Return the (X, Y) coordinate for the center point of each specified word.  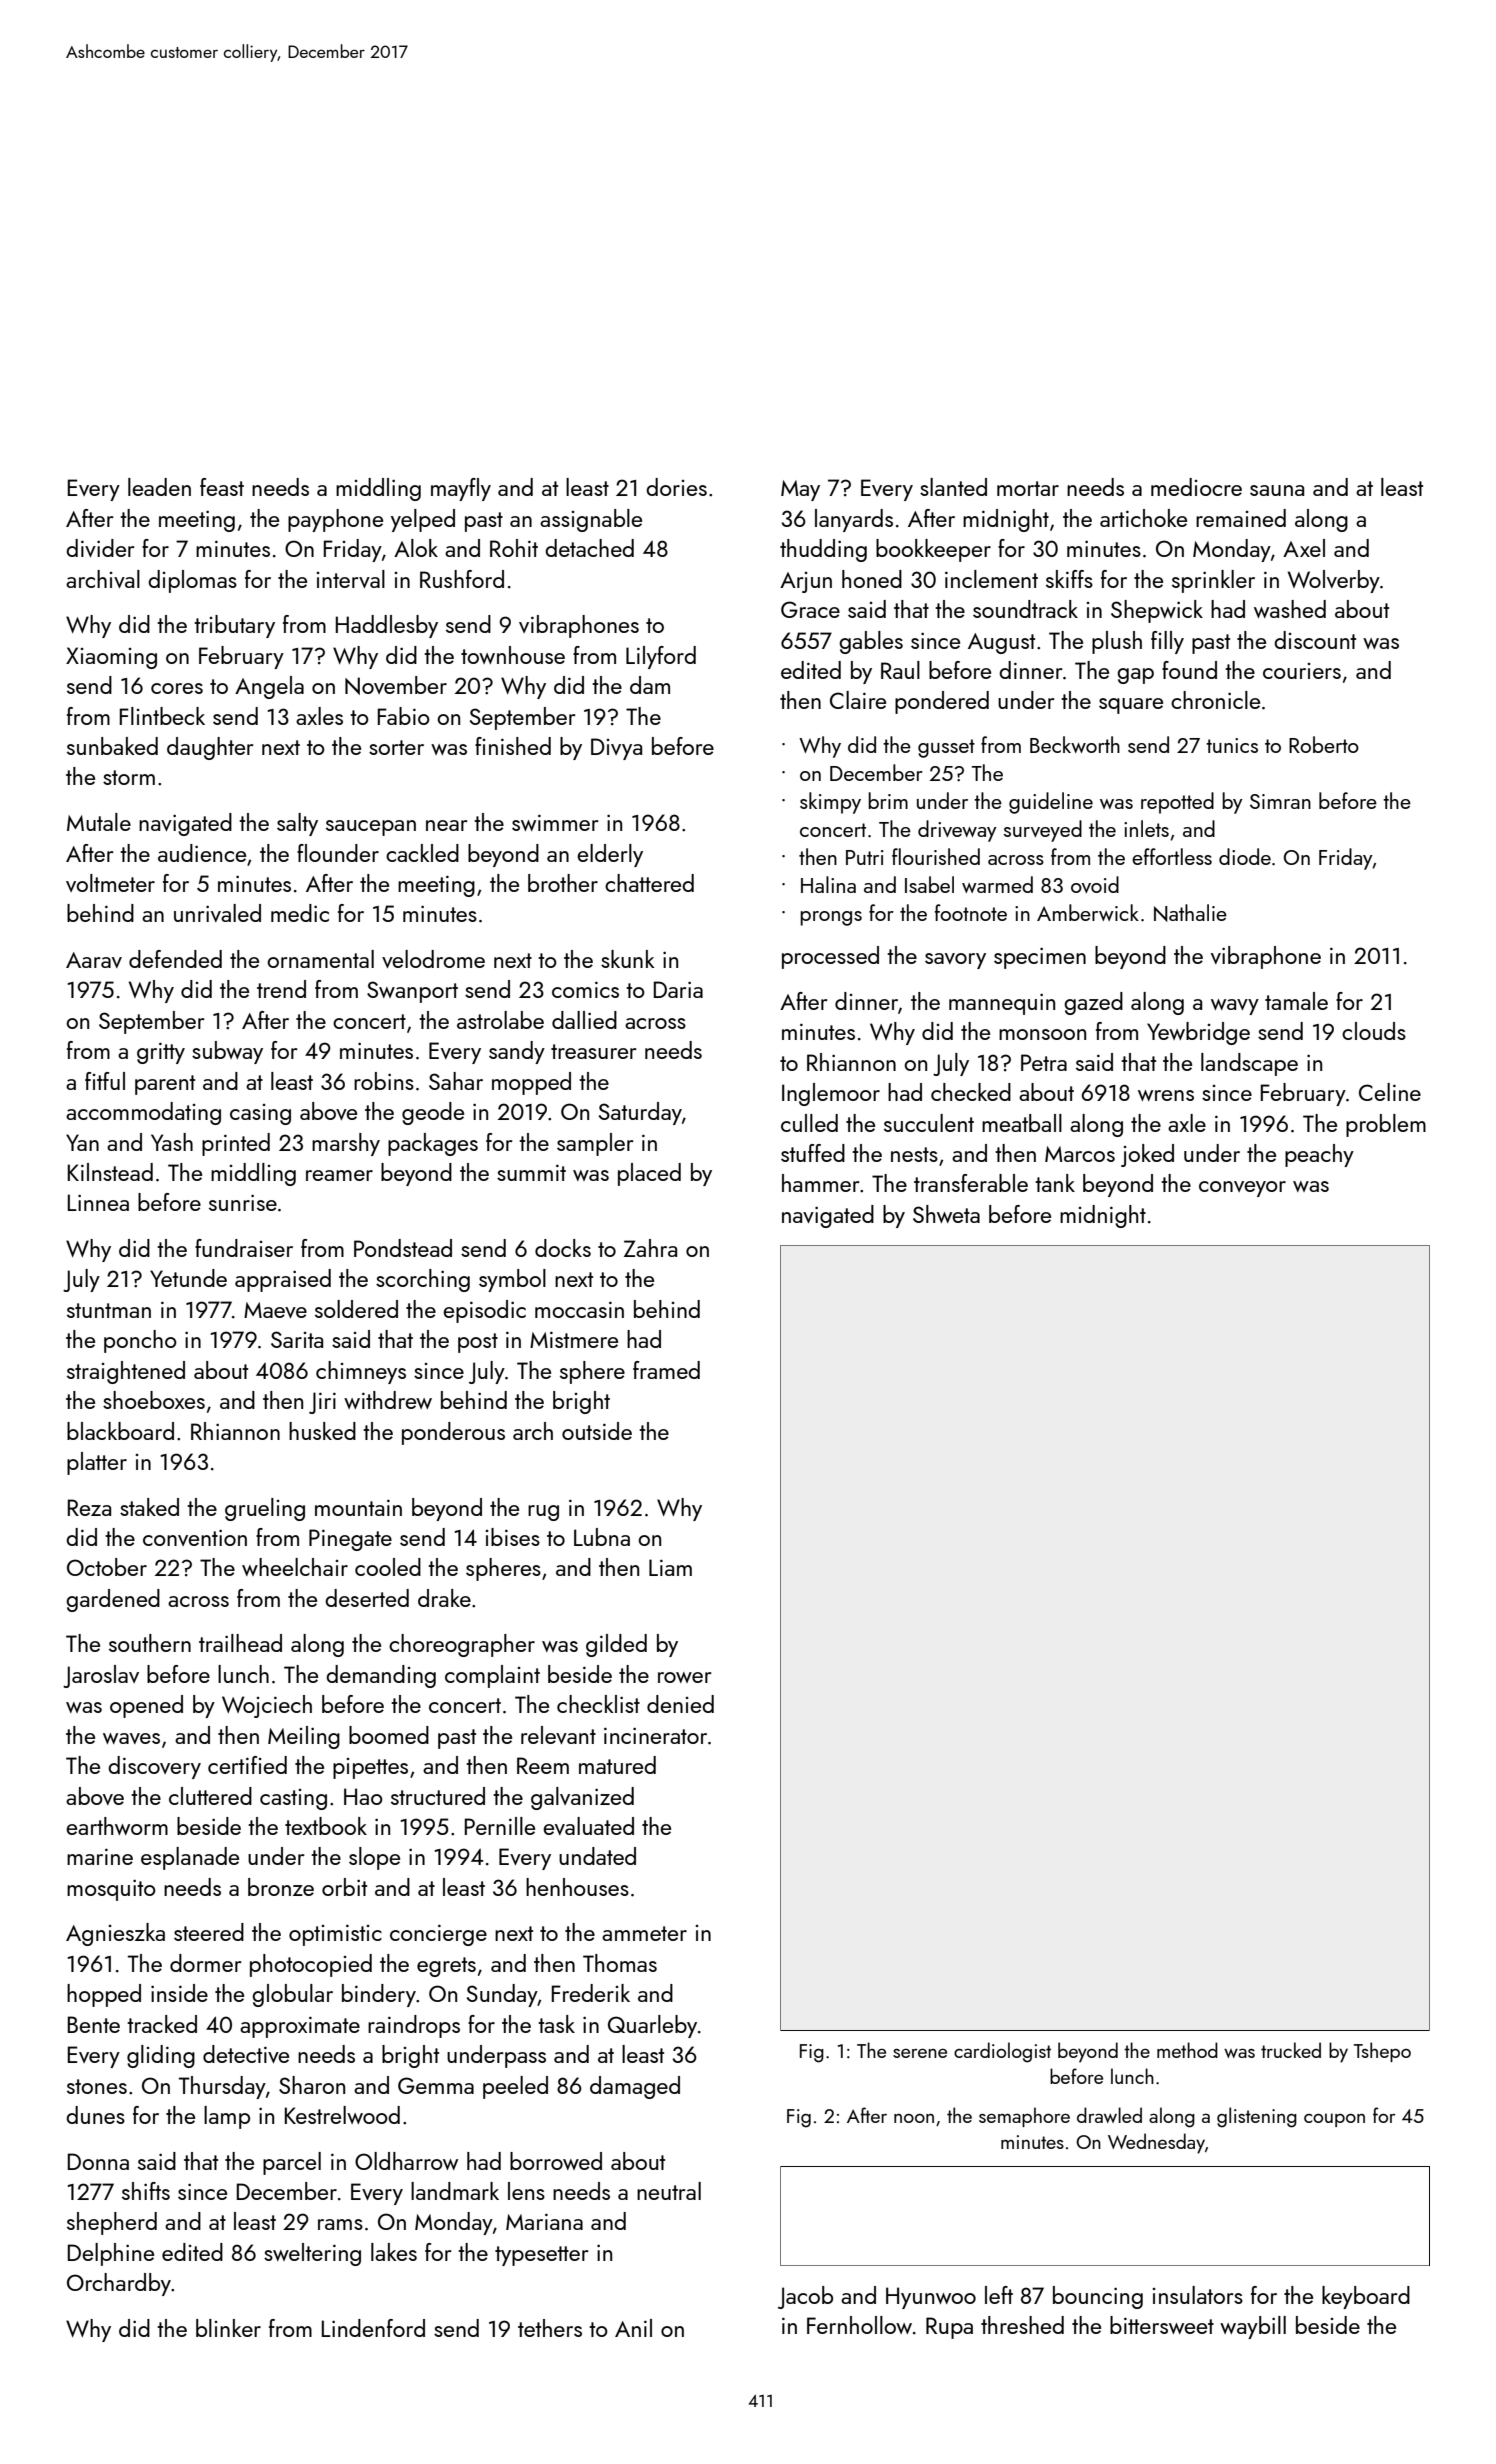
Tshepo (1382, 2052)
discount (1315, 640)
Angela (269, 687)
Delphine (111, 2254)
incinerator (655, 1735)
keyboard (1366, 2297)
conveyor (1242, 1189)
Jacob (805, 2297)
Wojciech (267, 1706)
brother (563, 883)
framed (666, 1370)
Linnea (98, 1202)
